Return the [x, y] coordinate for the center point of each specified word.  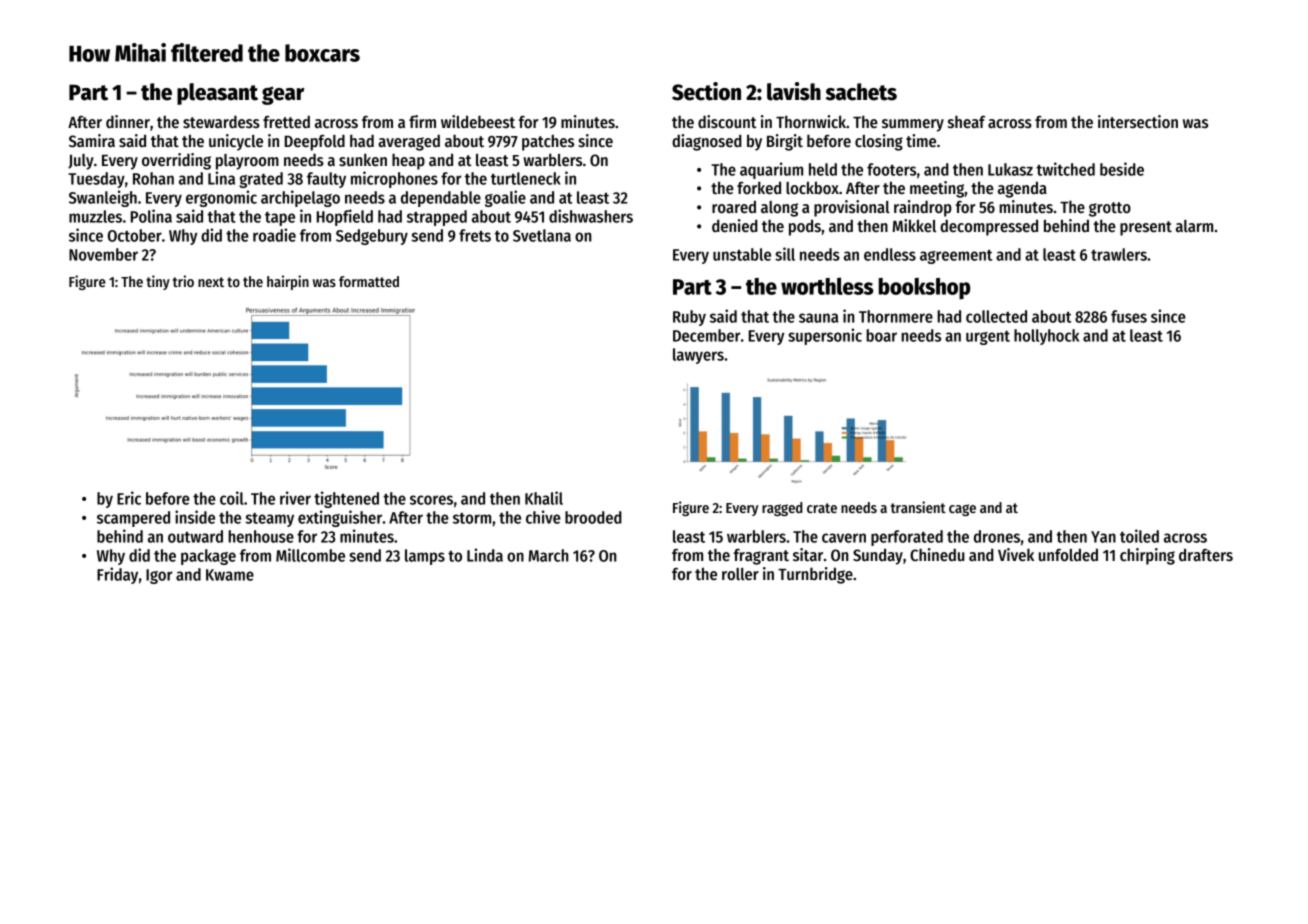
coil [232, 498]
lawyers [698, 356]
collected [996, 316]
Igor [159, 576]
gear [283, 95]
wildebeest [478, 122]
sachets [861, 92]
